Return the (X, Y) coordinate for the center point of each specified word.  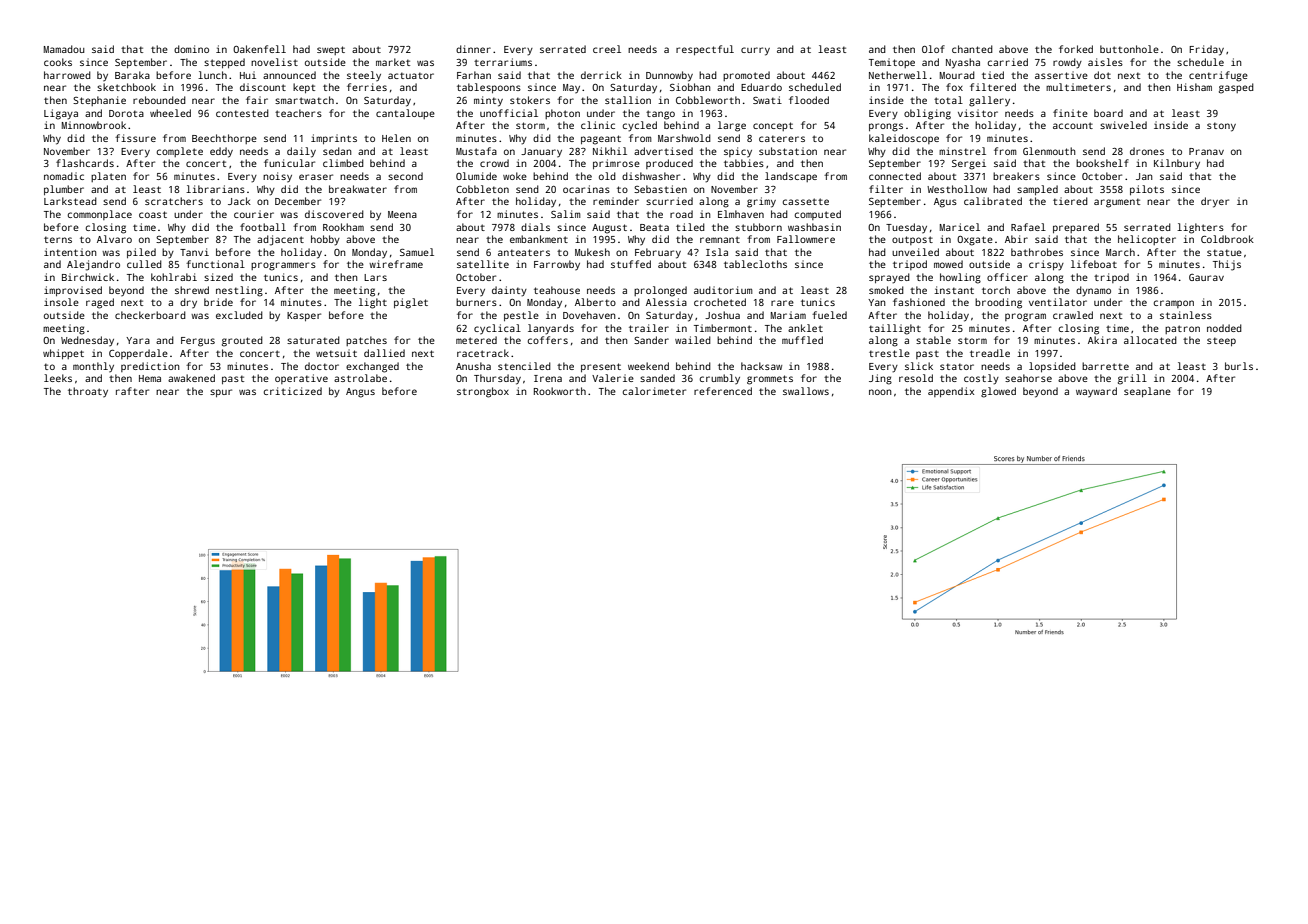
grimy (761, 202)
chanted (972, 49)
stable (933, 340)
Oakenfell (259, 49)
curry (755, 51)
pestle (521, 316)
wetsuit (336, 353)
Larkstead (70, 201)
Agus (945, 203)
